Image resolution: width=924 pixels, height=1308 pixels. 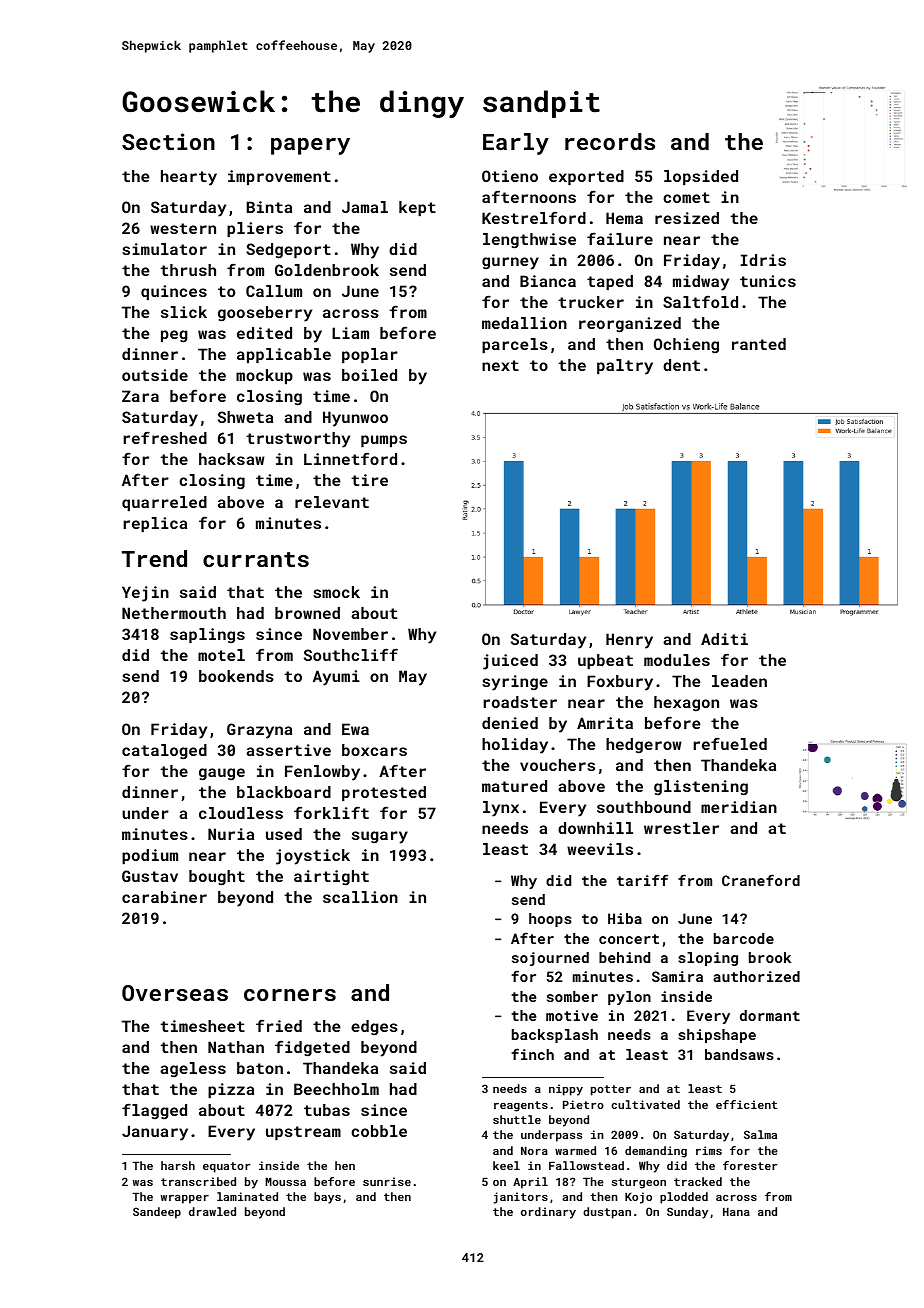 I want to click on scallion, so click(x=360, y=897).
